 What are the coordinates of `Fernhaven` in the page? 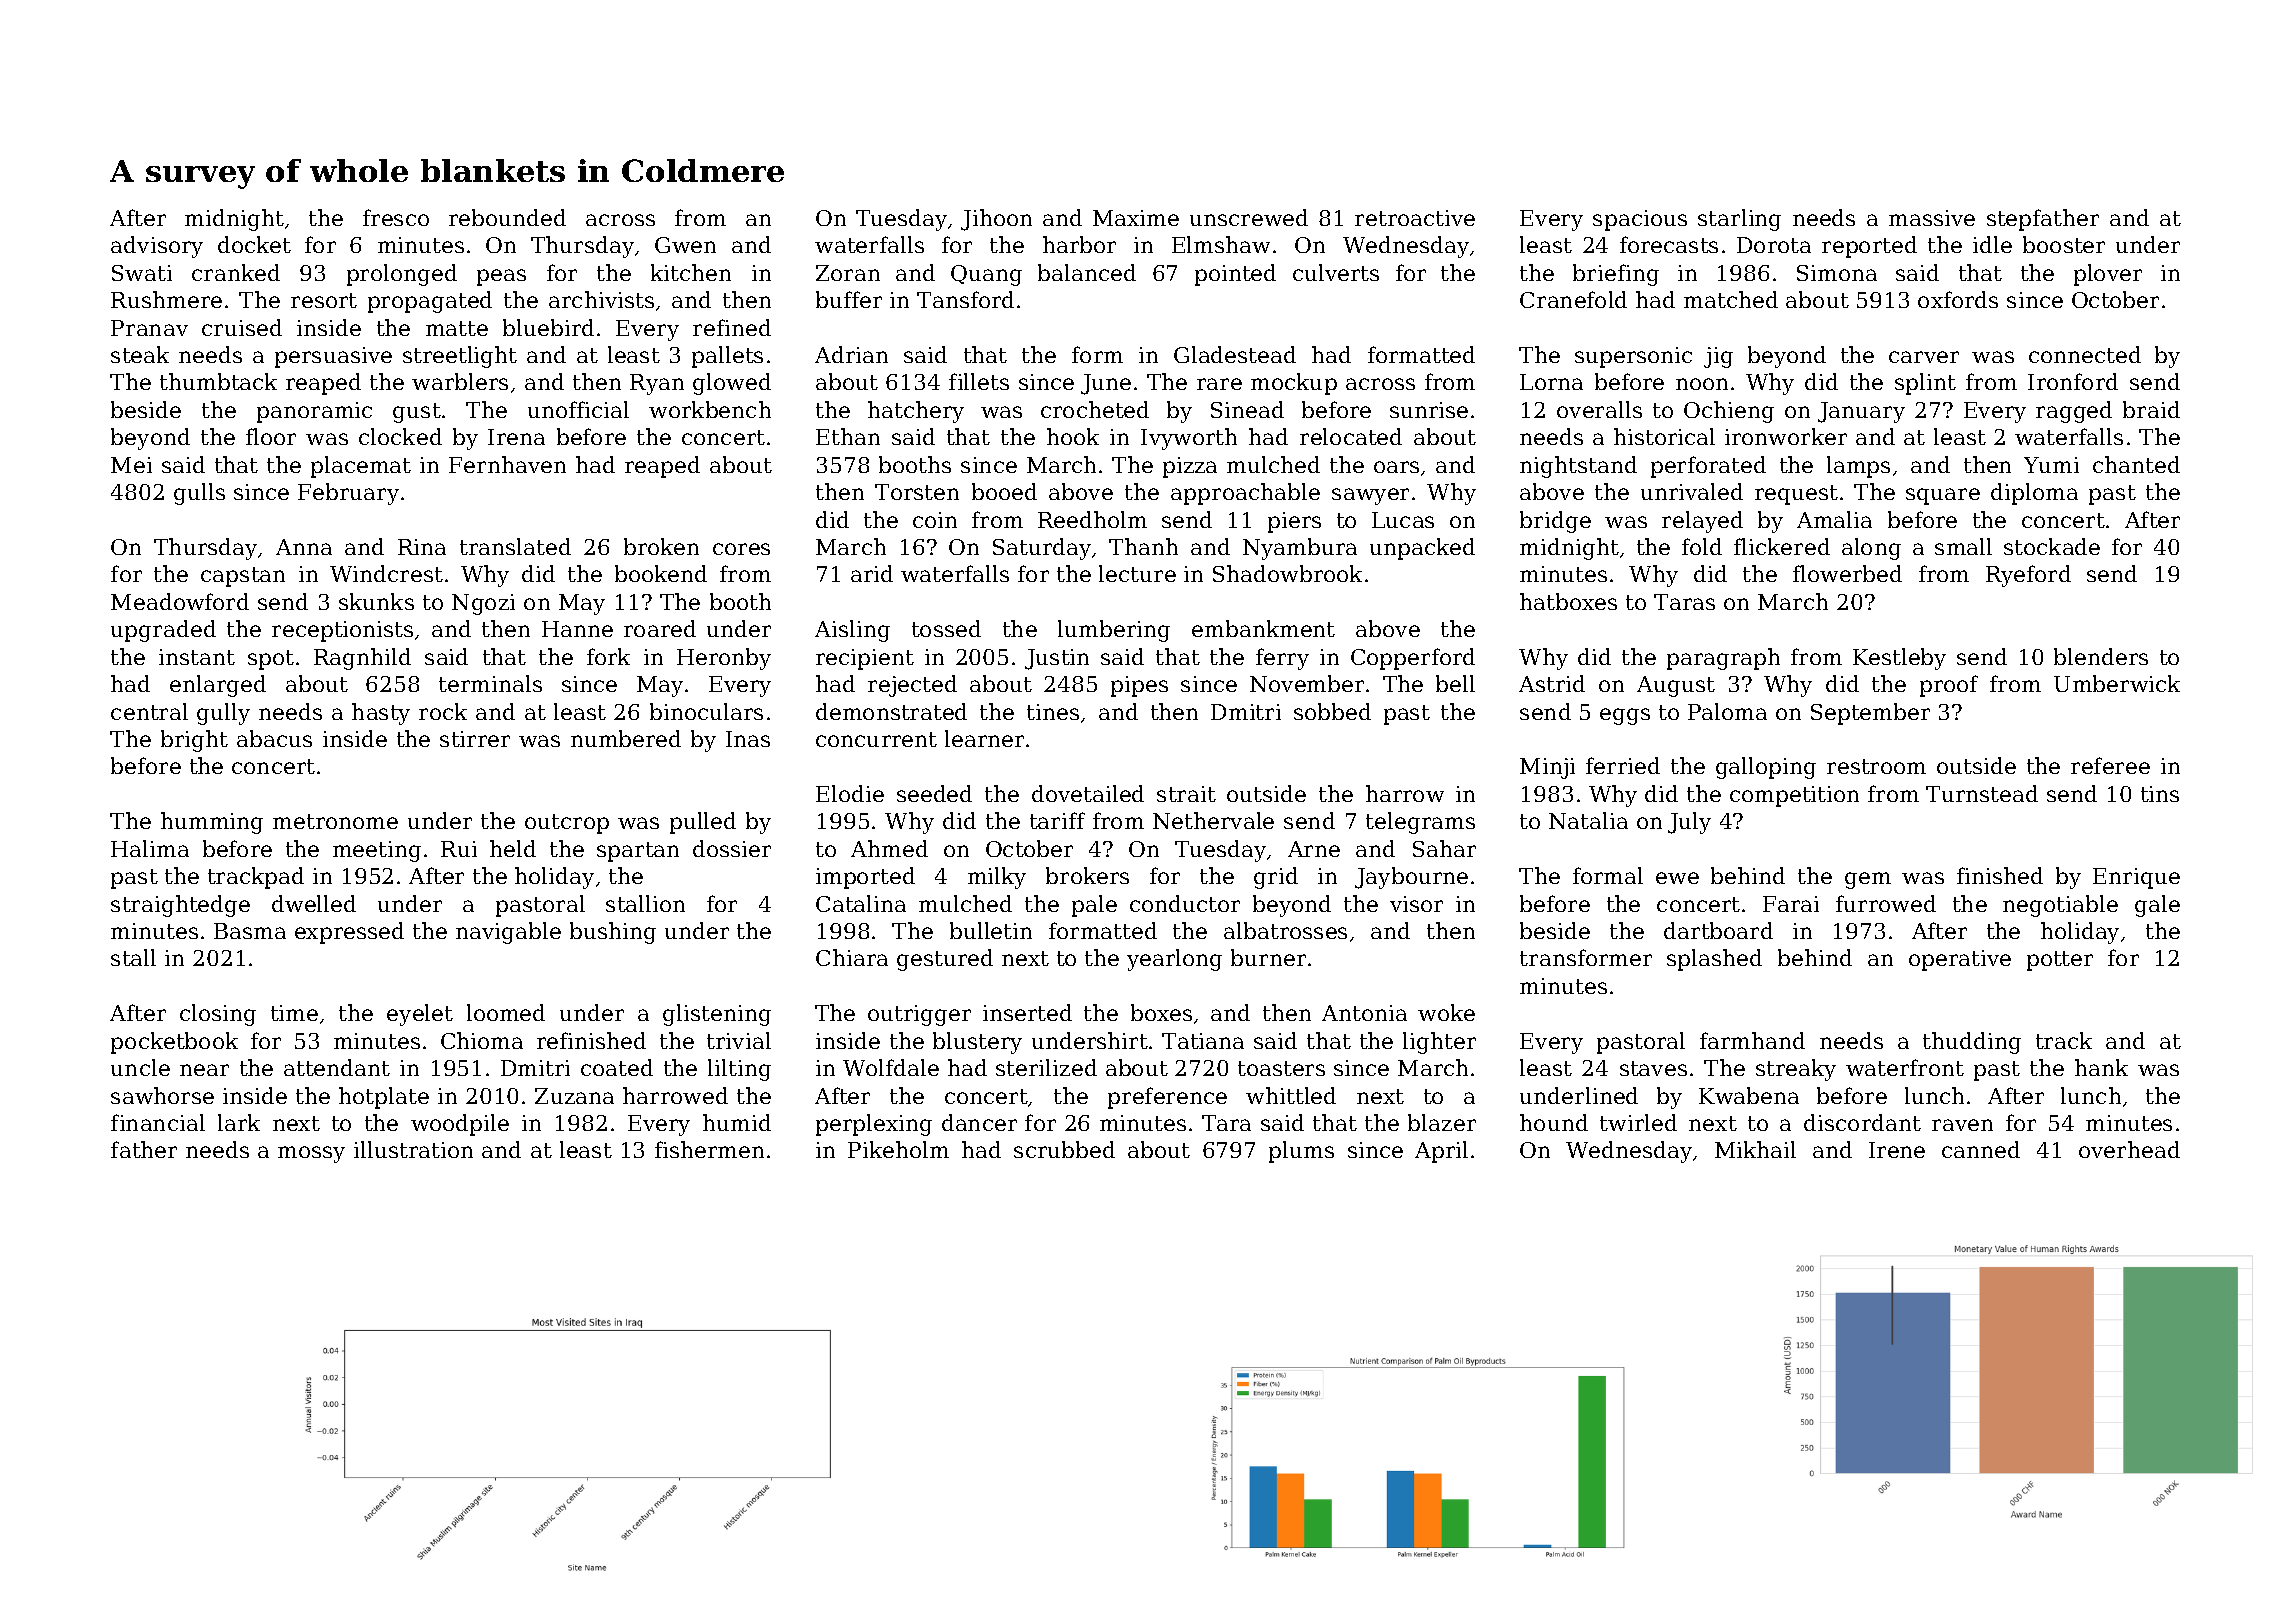 It's located at (507, 464).
